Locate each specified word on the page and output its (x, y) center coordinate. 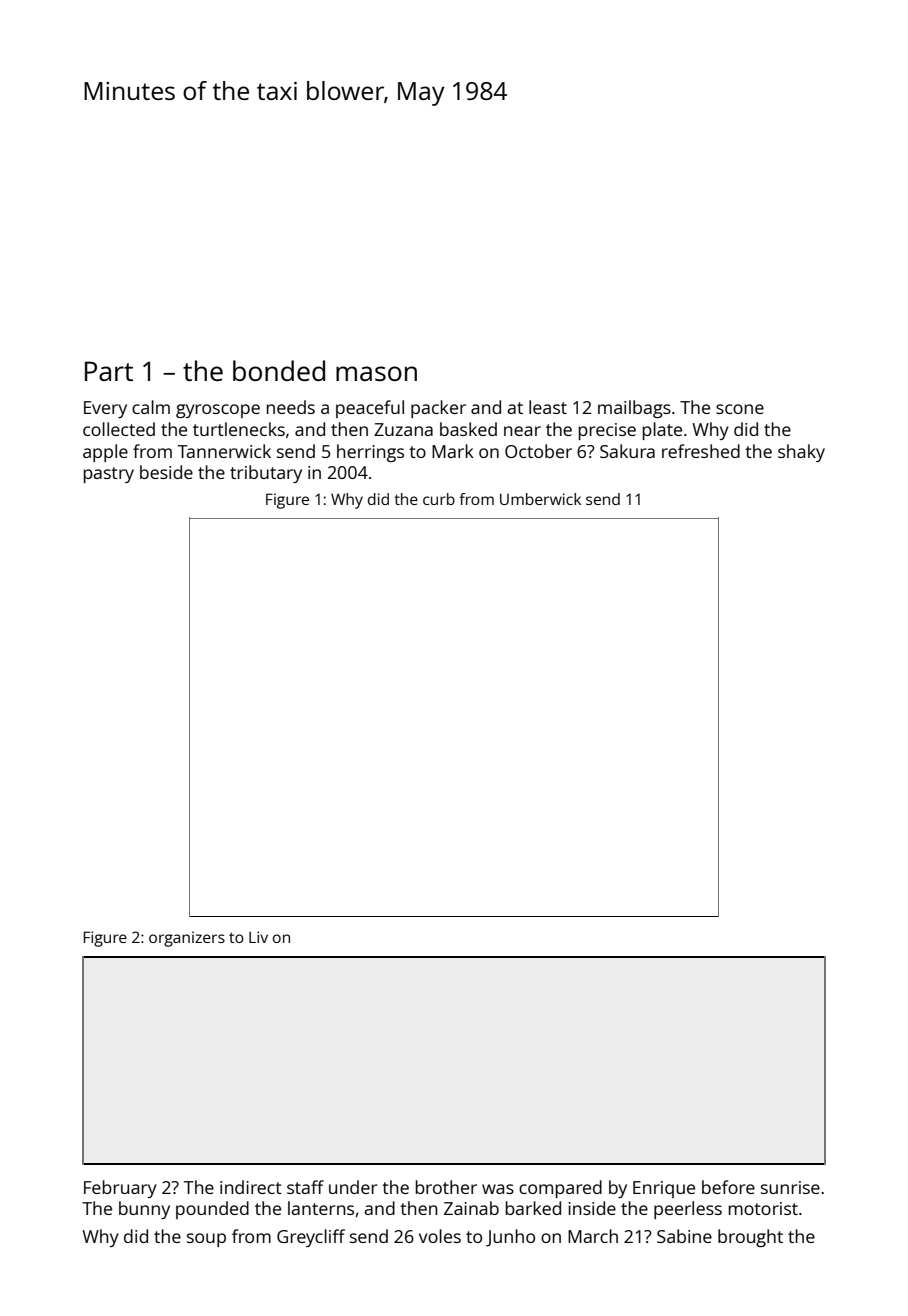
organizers (187, 939)
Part (109, 371)
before (728, 1187)
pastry (109, 475)
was (498, 1189)
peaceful (370, 409)
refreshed (701, 451)
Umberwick (540, 499)
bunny (144, 1210)
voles (440, 1236)
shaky (801, 453)
